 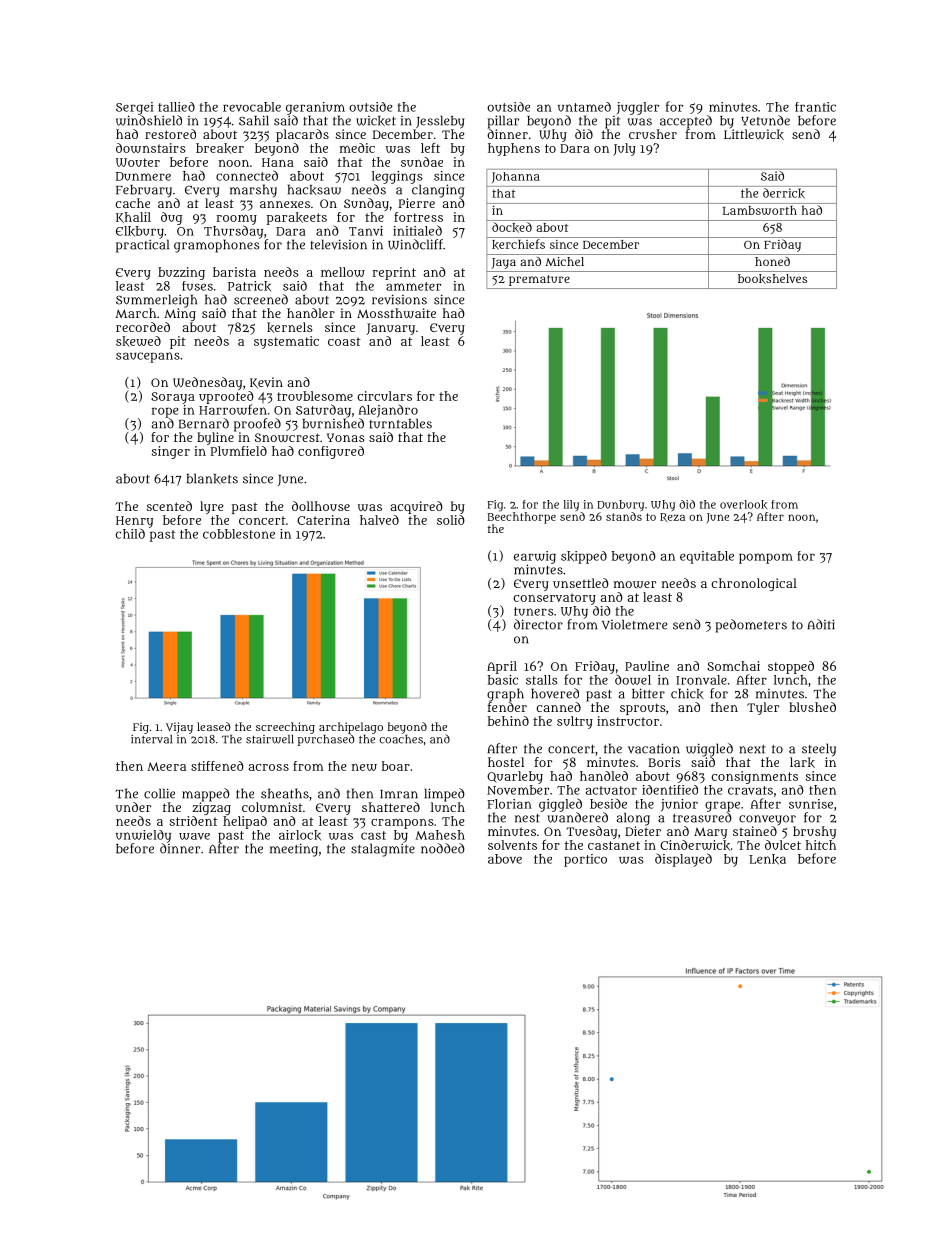 I want to click on Dunbury, so click(x=620, y=505).
